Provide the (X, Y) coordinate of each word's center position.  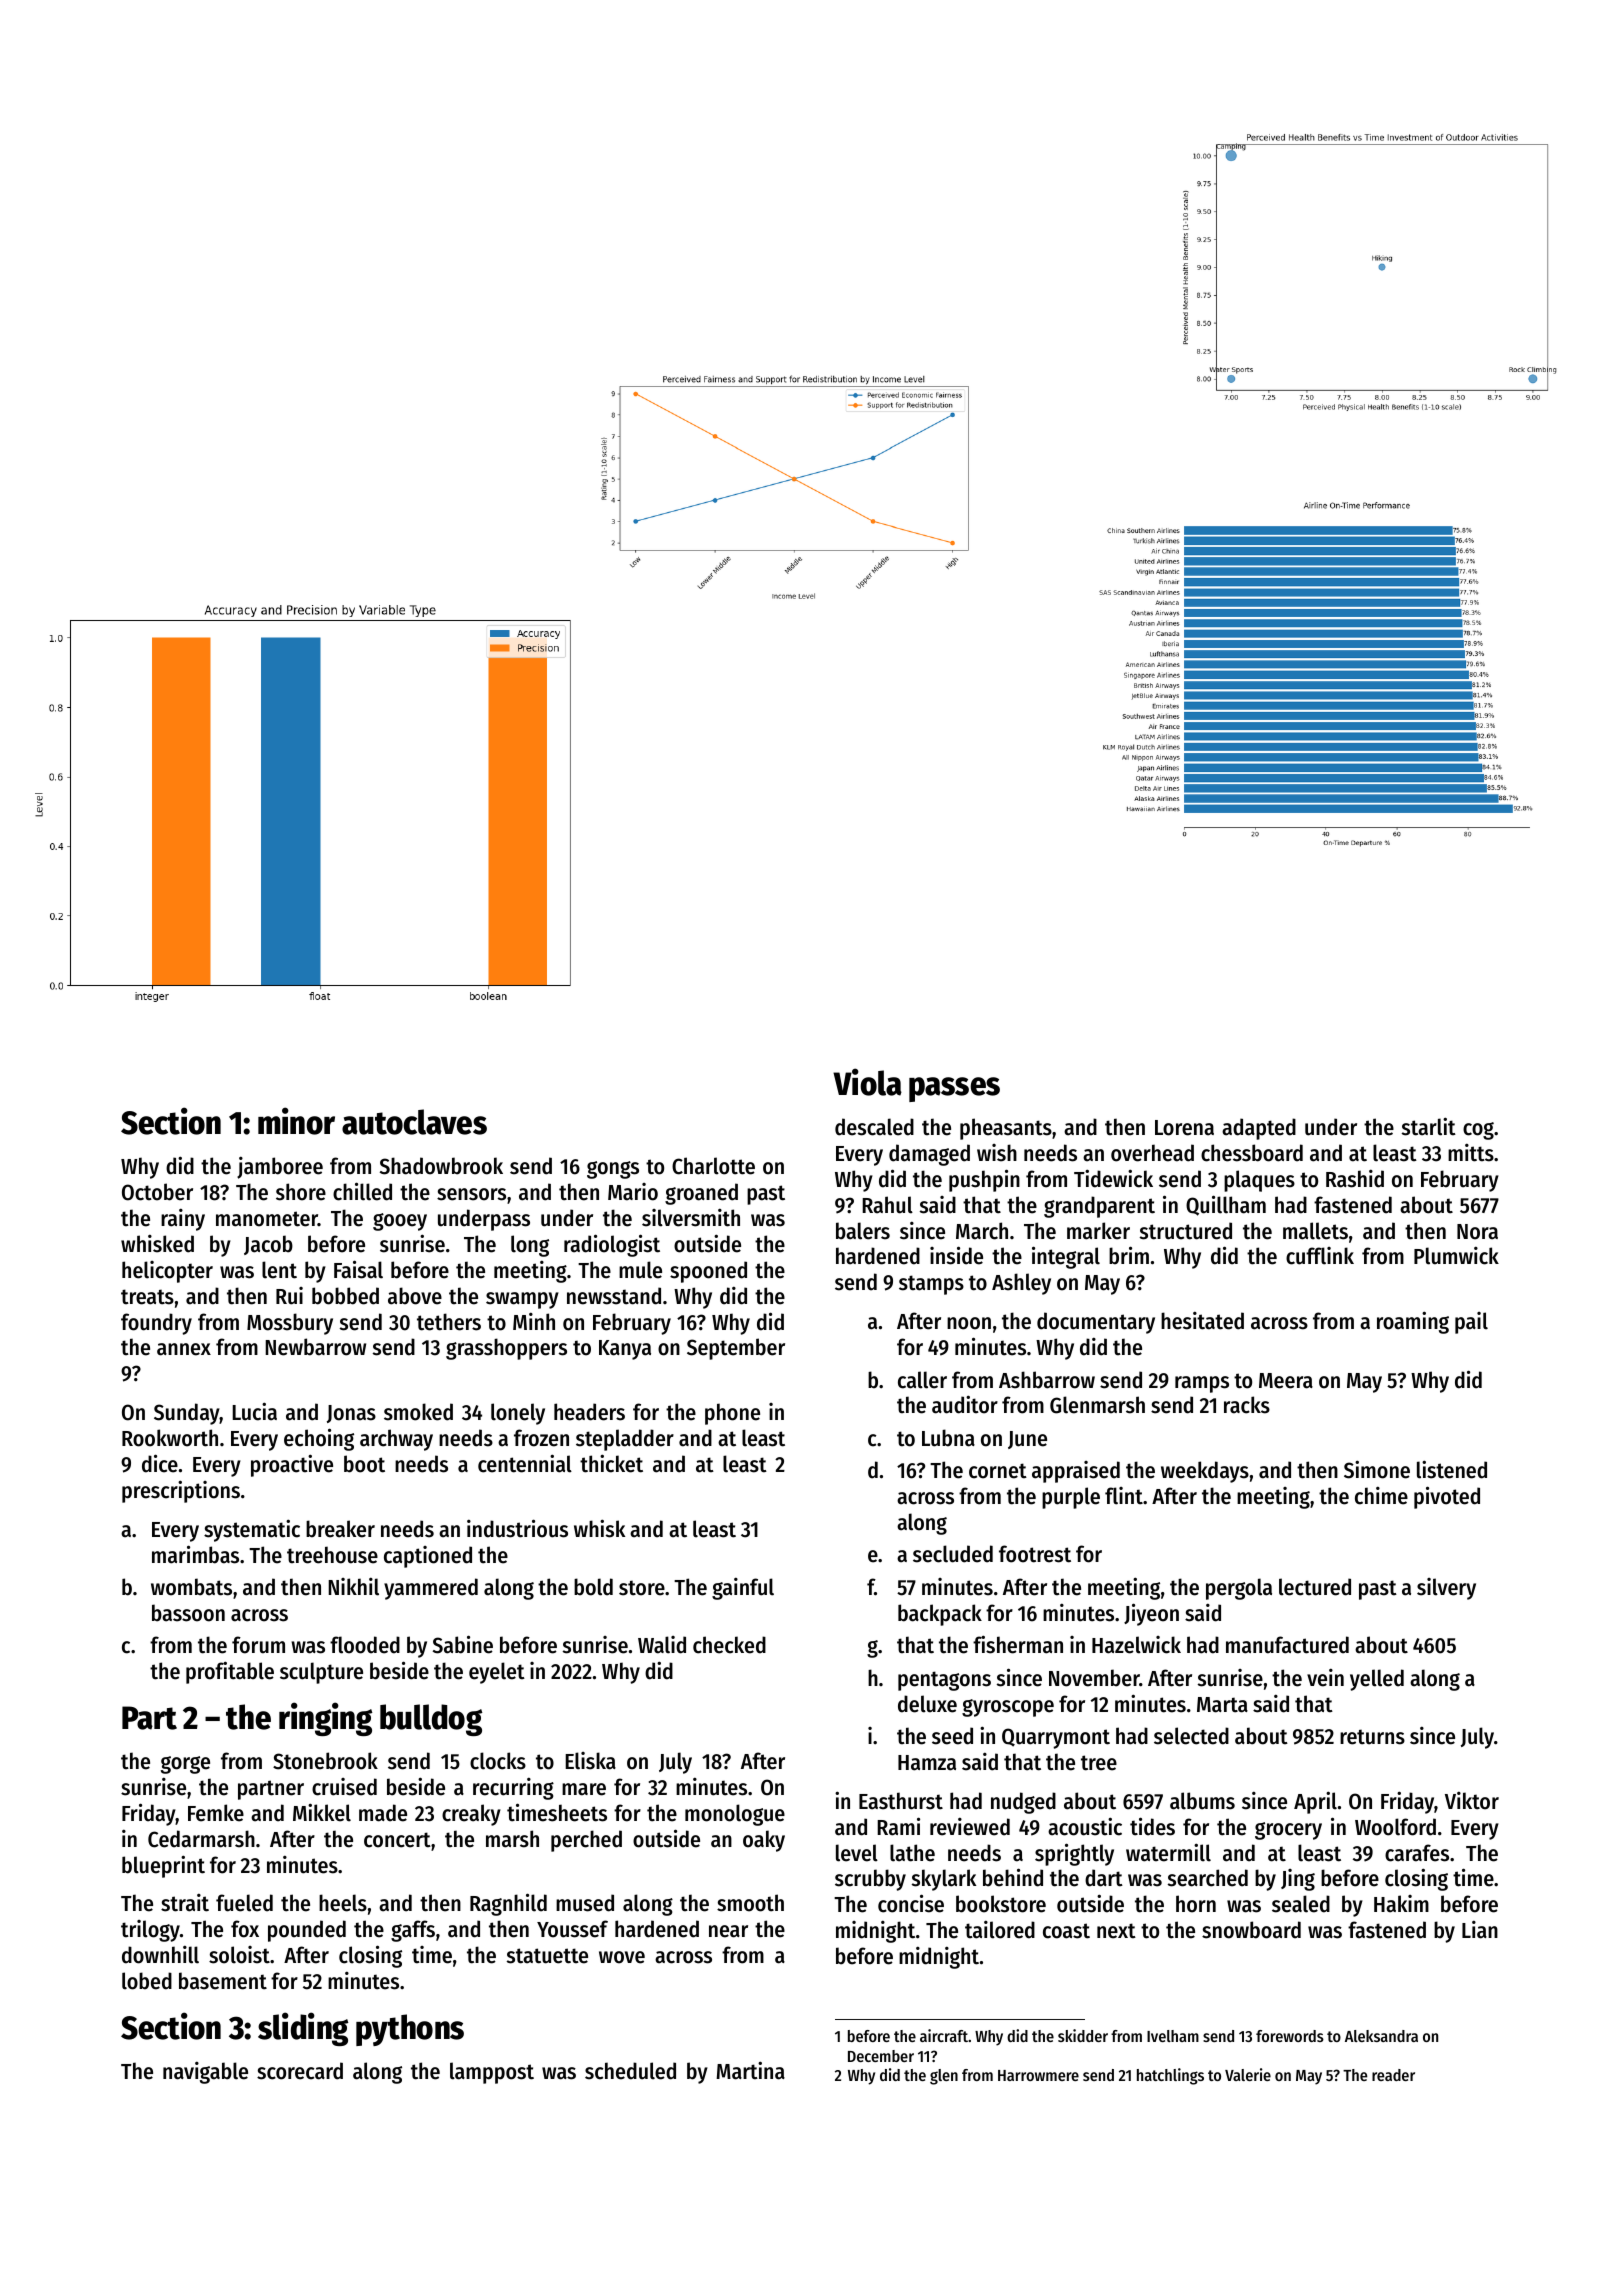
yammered (431, 1589)
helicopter (167, 1272)
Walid (662, 1645)
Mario (633, 1192)
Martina (750, 2070)
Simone (1377, 1469)
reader (1393, 2075)
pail (1471, 1323)
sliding (303, 2029)
